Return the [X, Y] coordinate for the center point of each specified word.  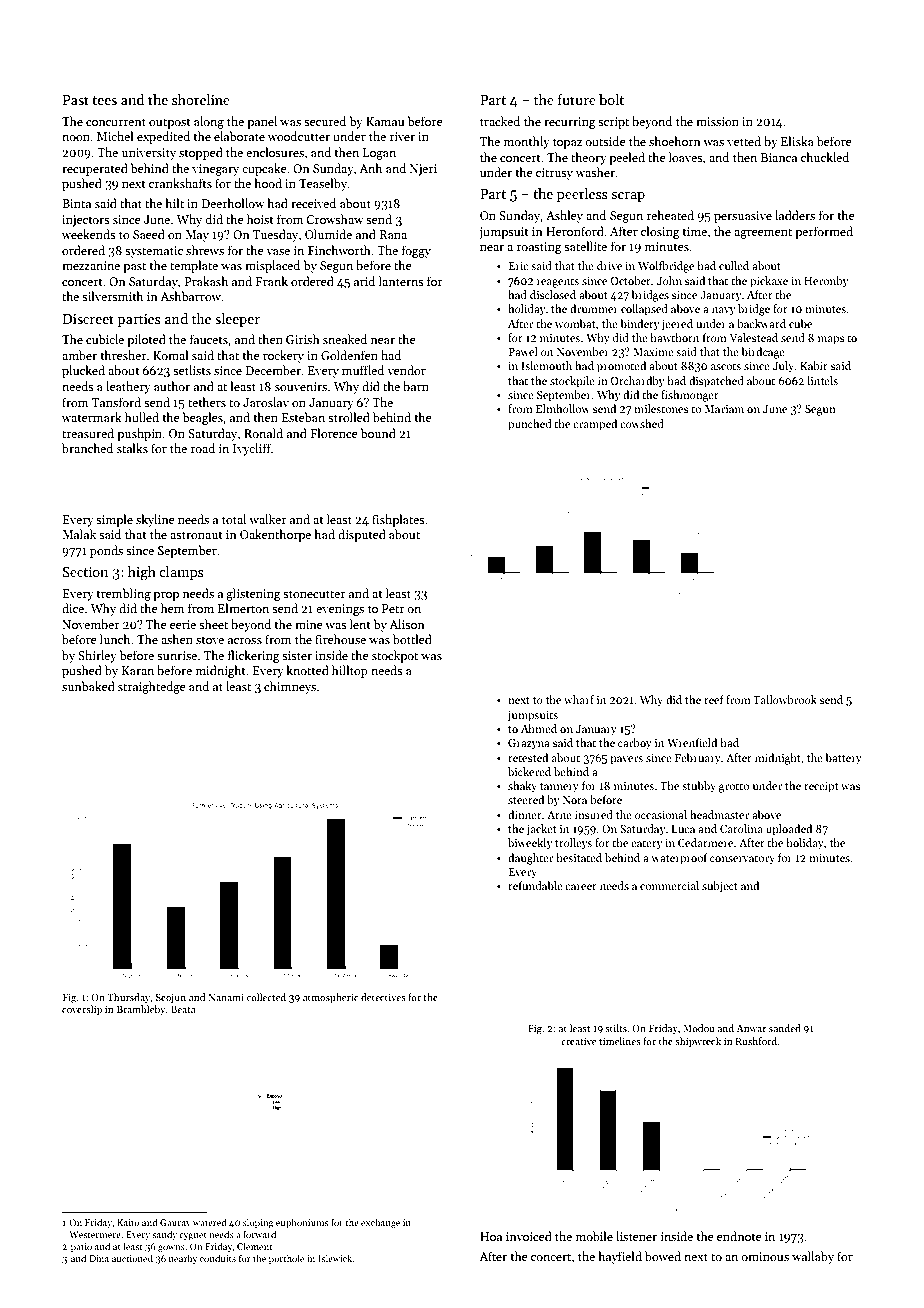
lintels [822, 380]
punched [530, 425]
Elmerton [243, 608]
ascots [726, 366]
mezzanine [91, 265]
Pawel [523, 351]
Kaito [128, 1222]
